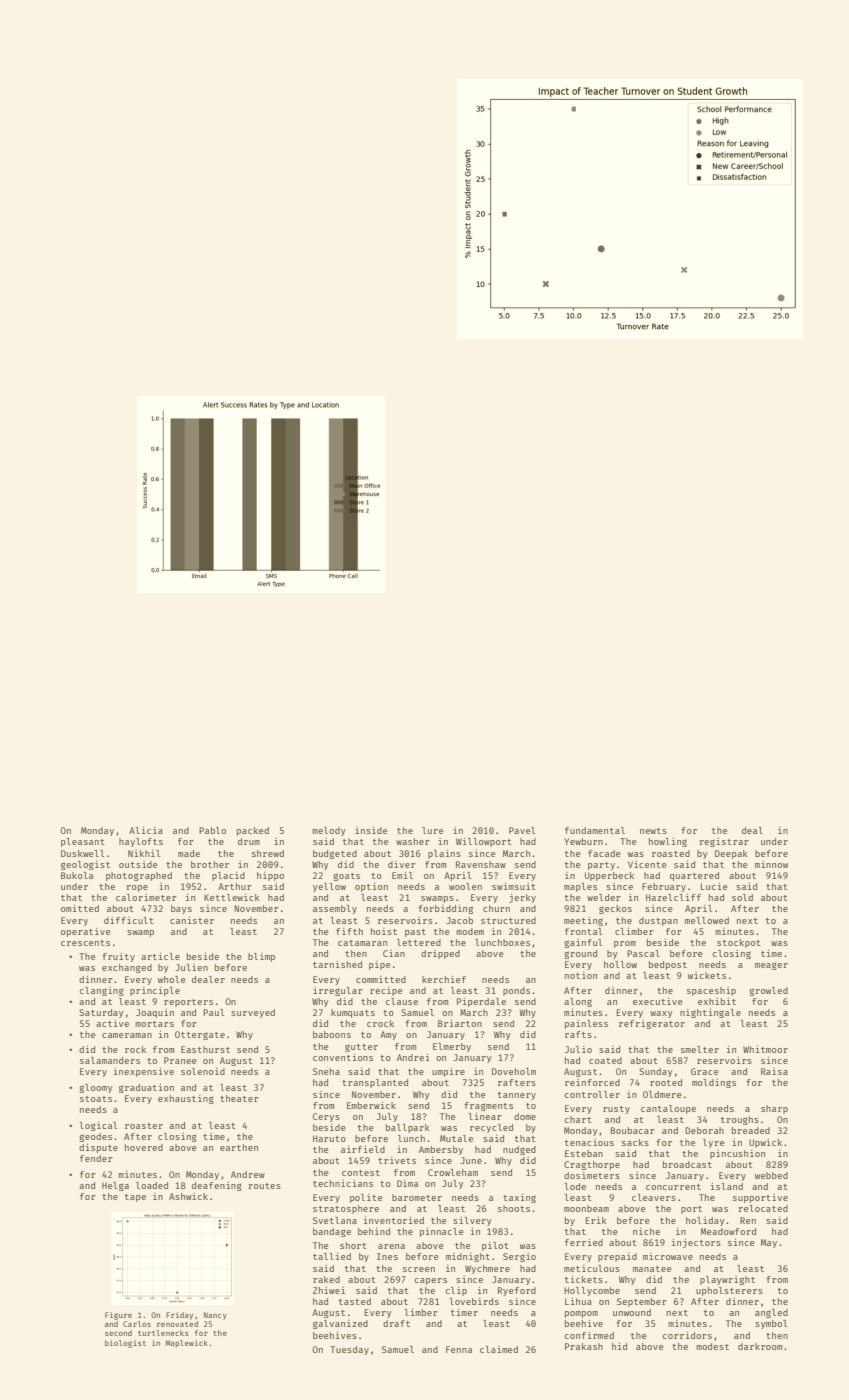  Describe the element at coordinates (146, 830) in the screenshot. I see `Alicia` at that location.
